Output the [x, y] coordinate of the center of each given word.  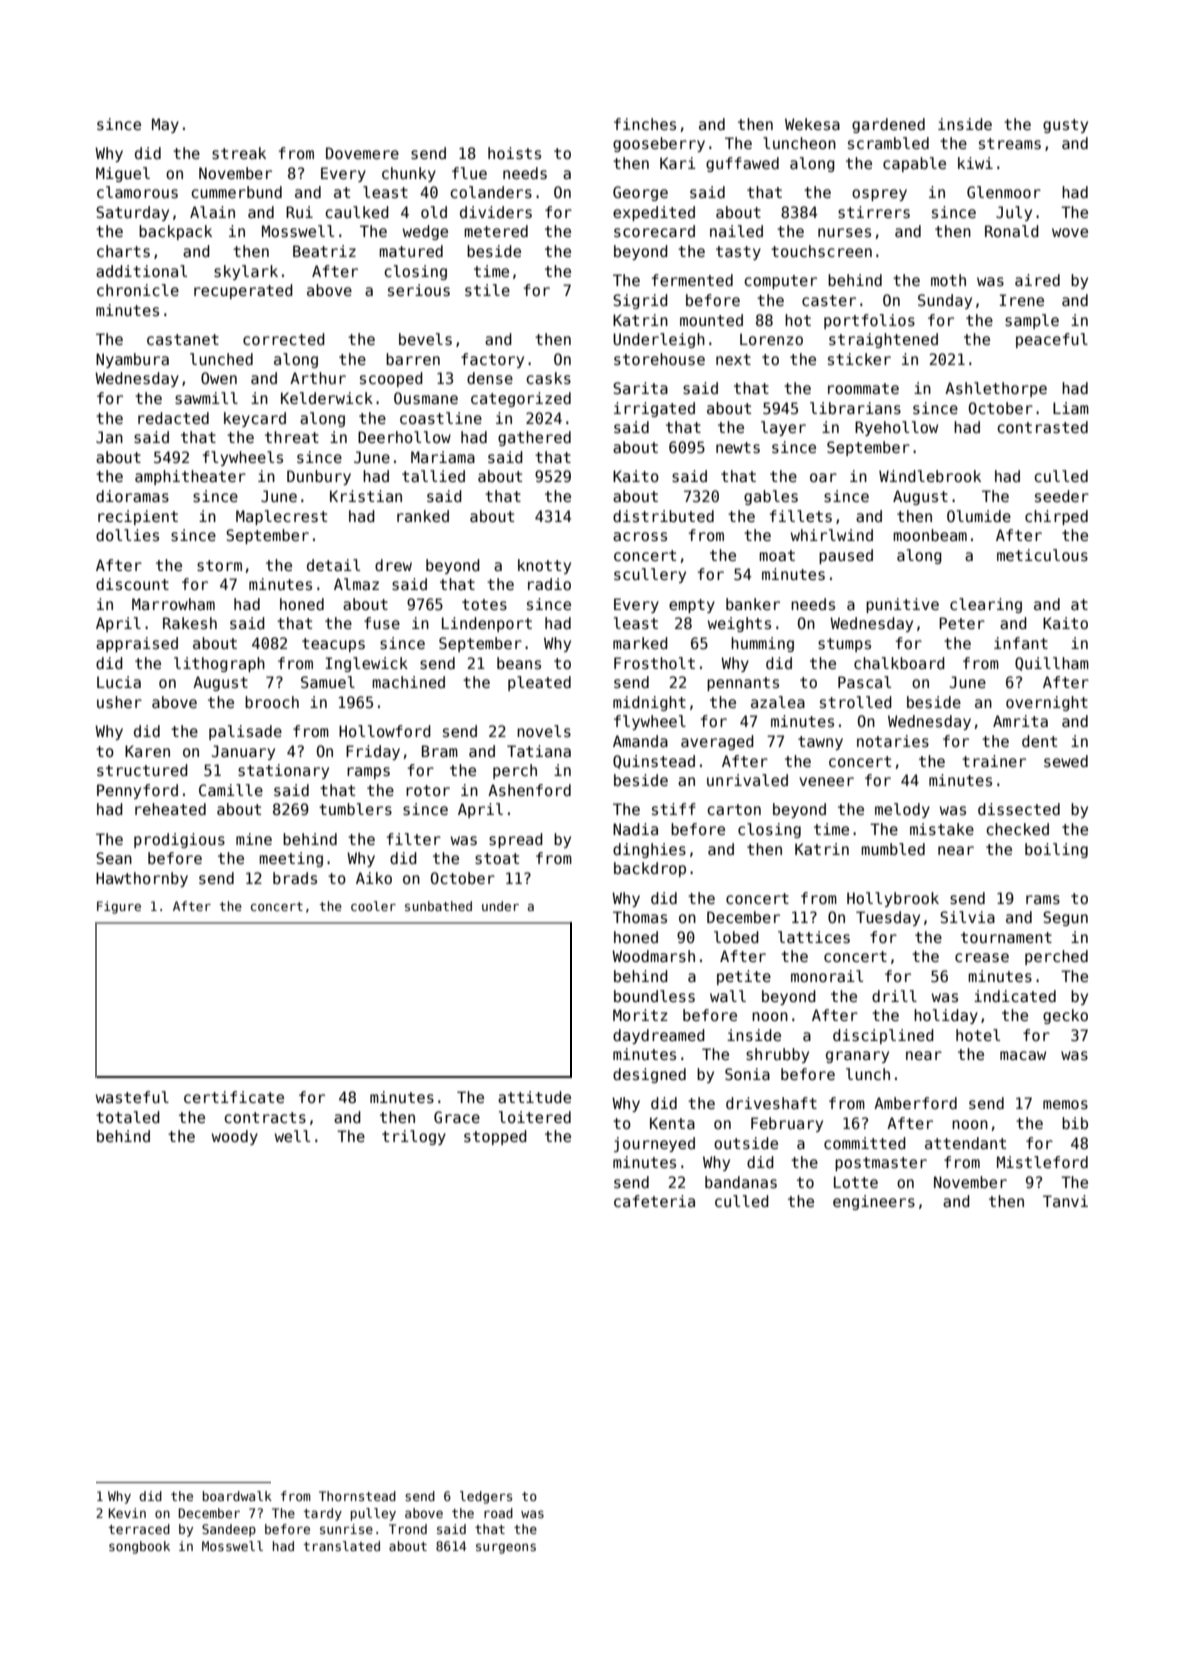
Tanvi [1065, 1201]
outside [746, 1143]
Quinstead [654, 762]
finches [645, 124]
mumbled [893, 849]
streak [239, 153]
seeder [1062, 496]
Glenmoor [1004, 192]
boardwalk [237, 1496]
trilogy [414, 1137]
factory [492, 360]
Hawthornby [142, 879]
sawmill [206, 398]
